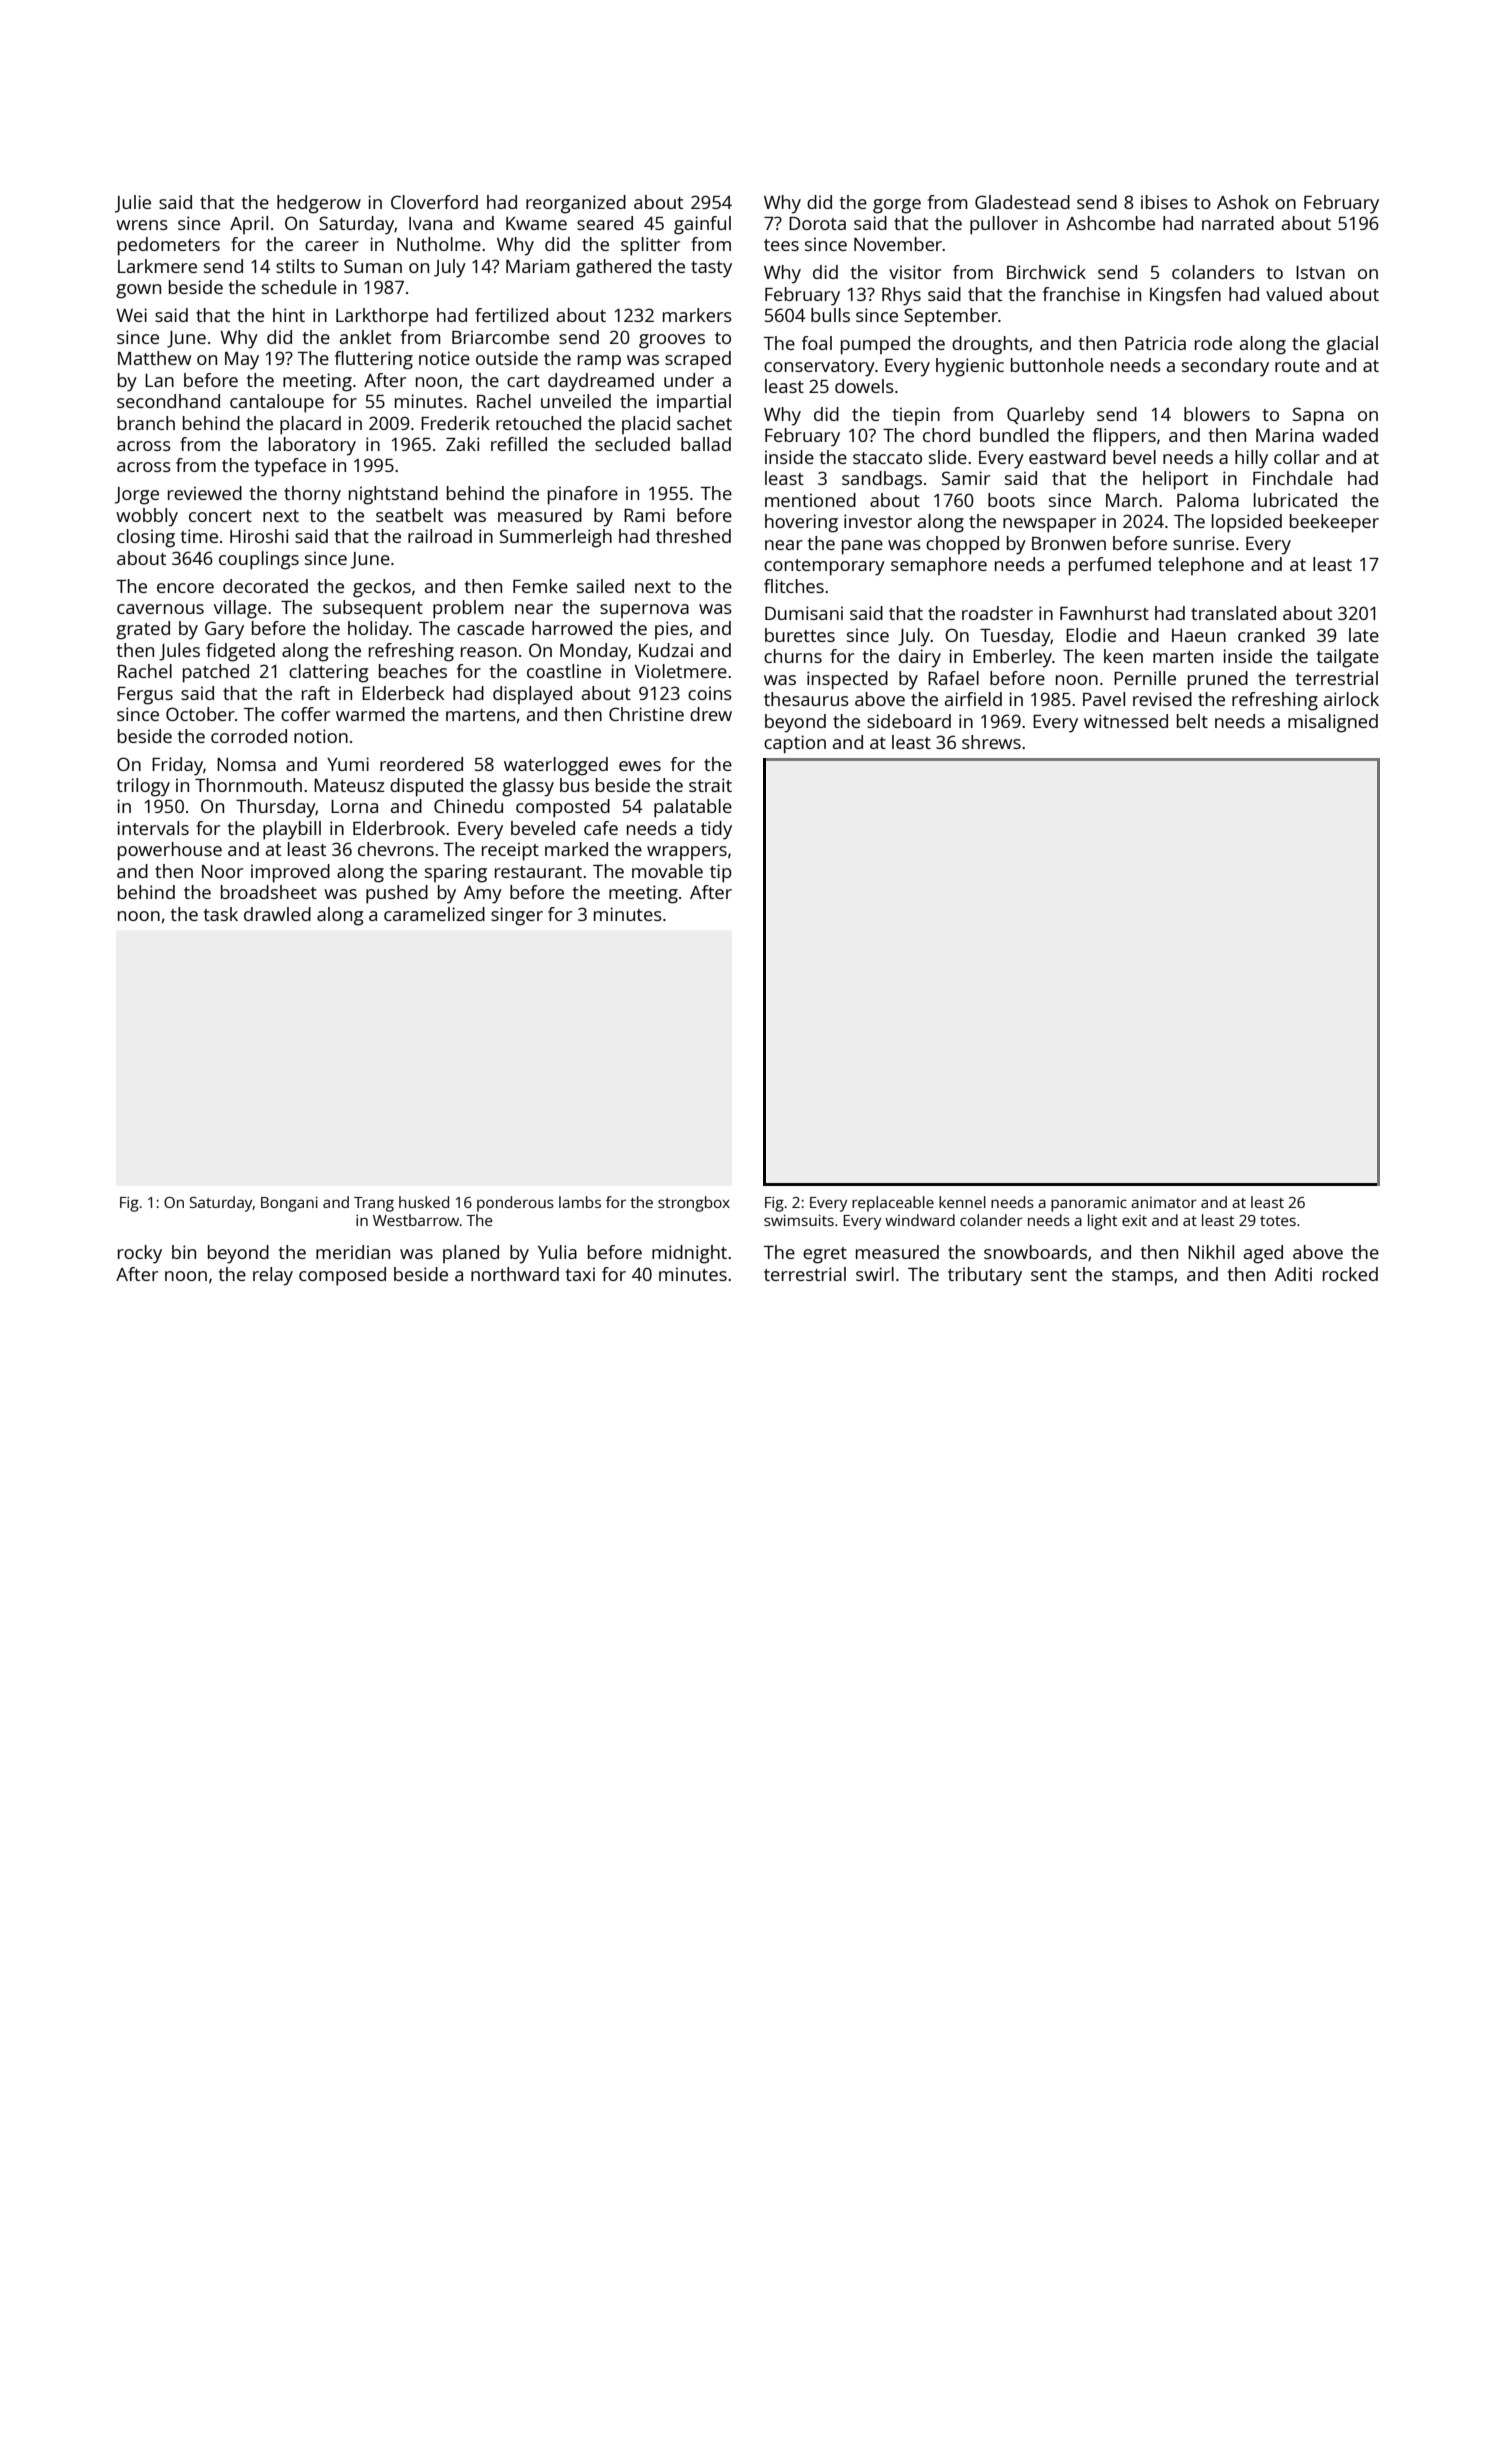  I want to click on rocky, so click(140, 1254).
